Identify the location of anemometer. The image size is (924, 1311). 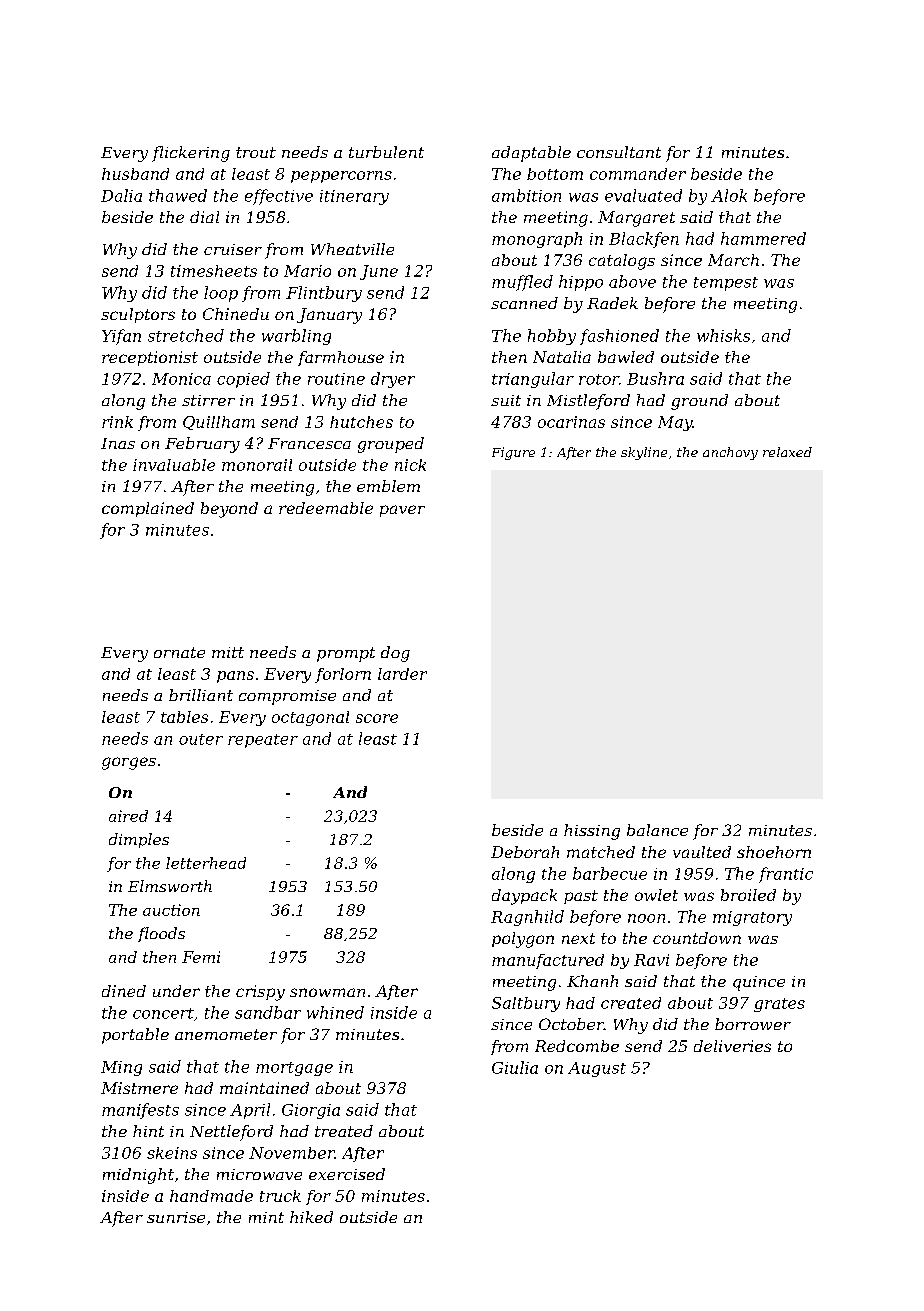
(226, 1034).
